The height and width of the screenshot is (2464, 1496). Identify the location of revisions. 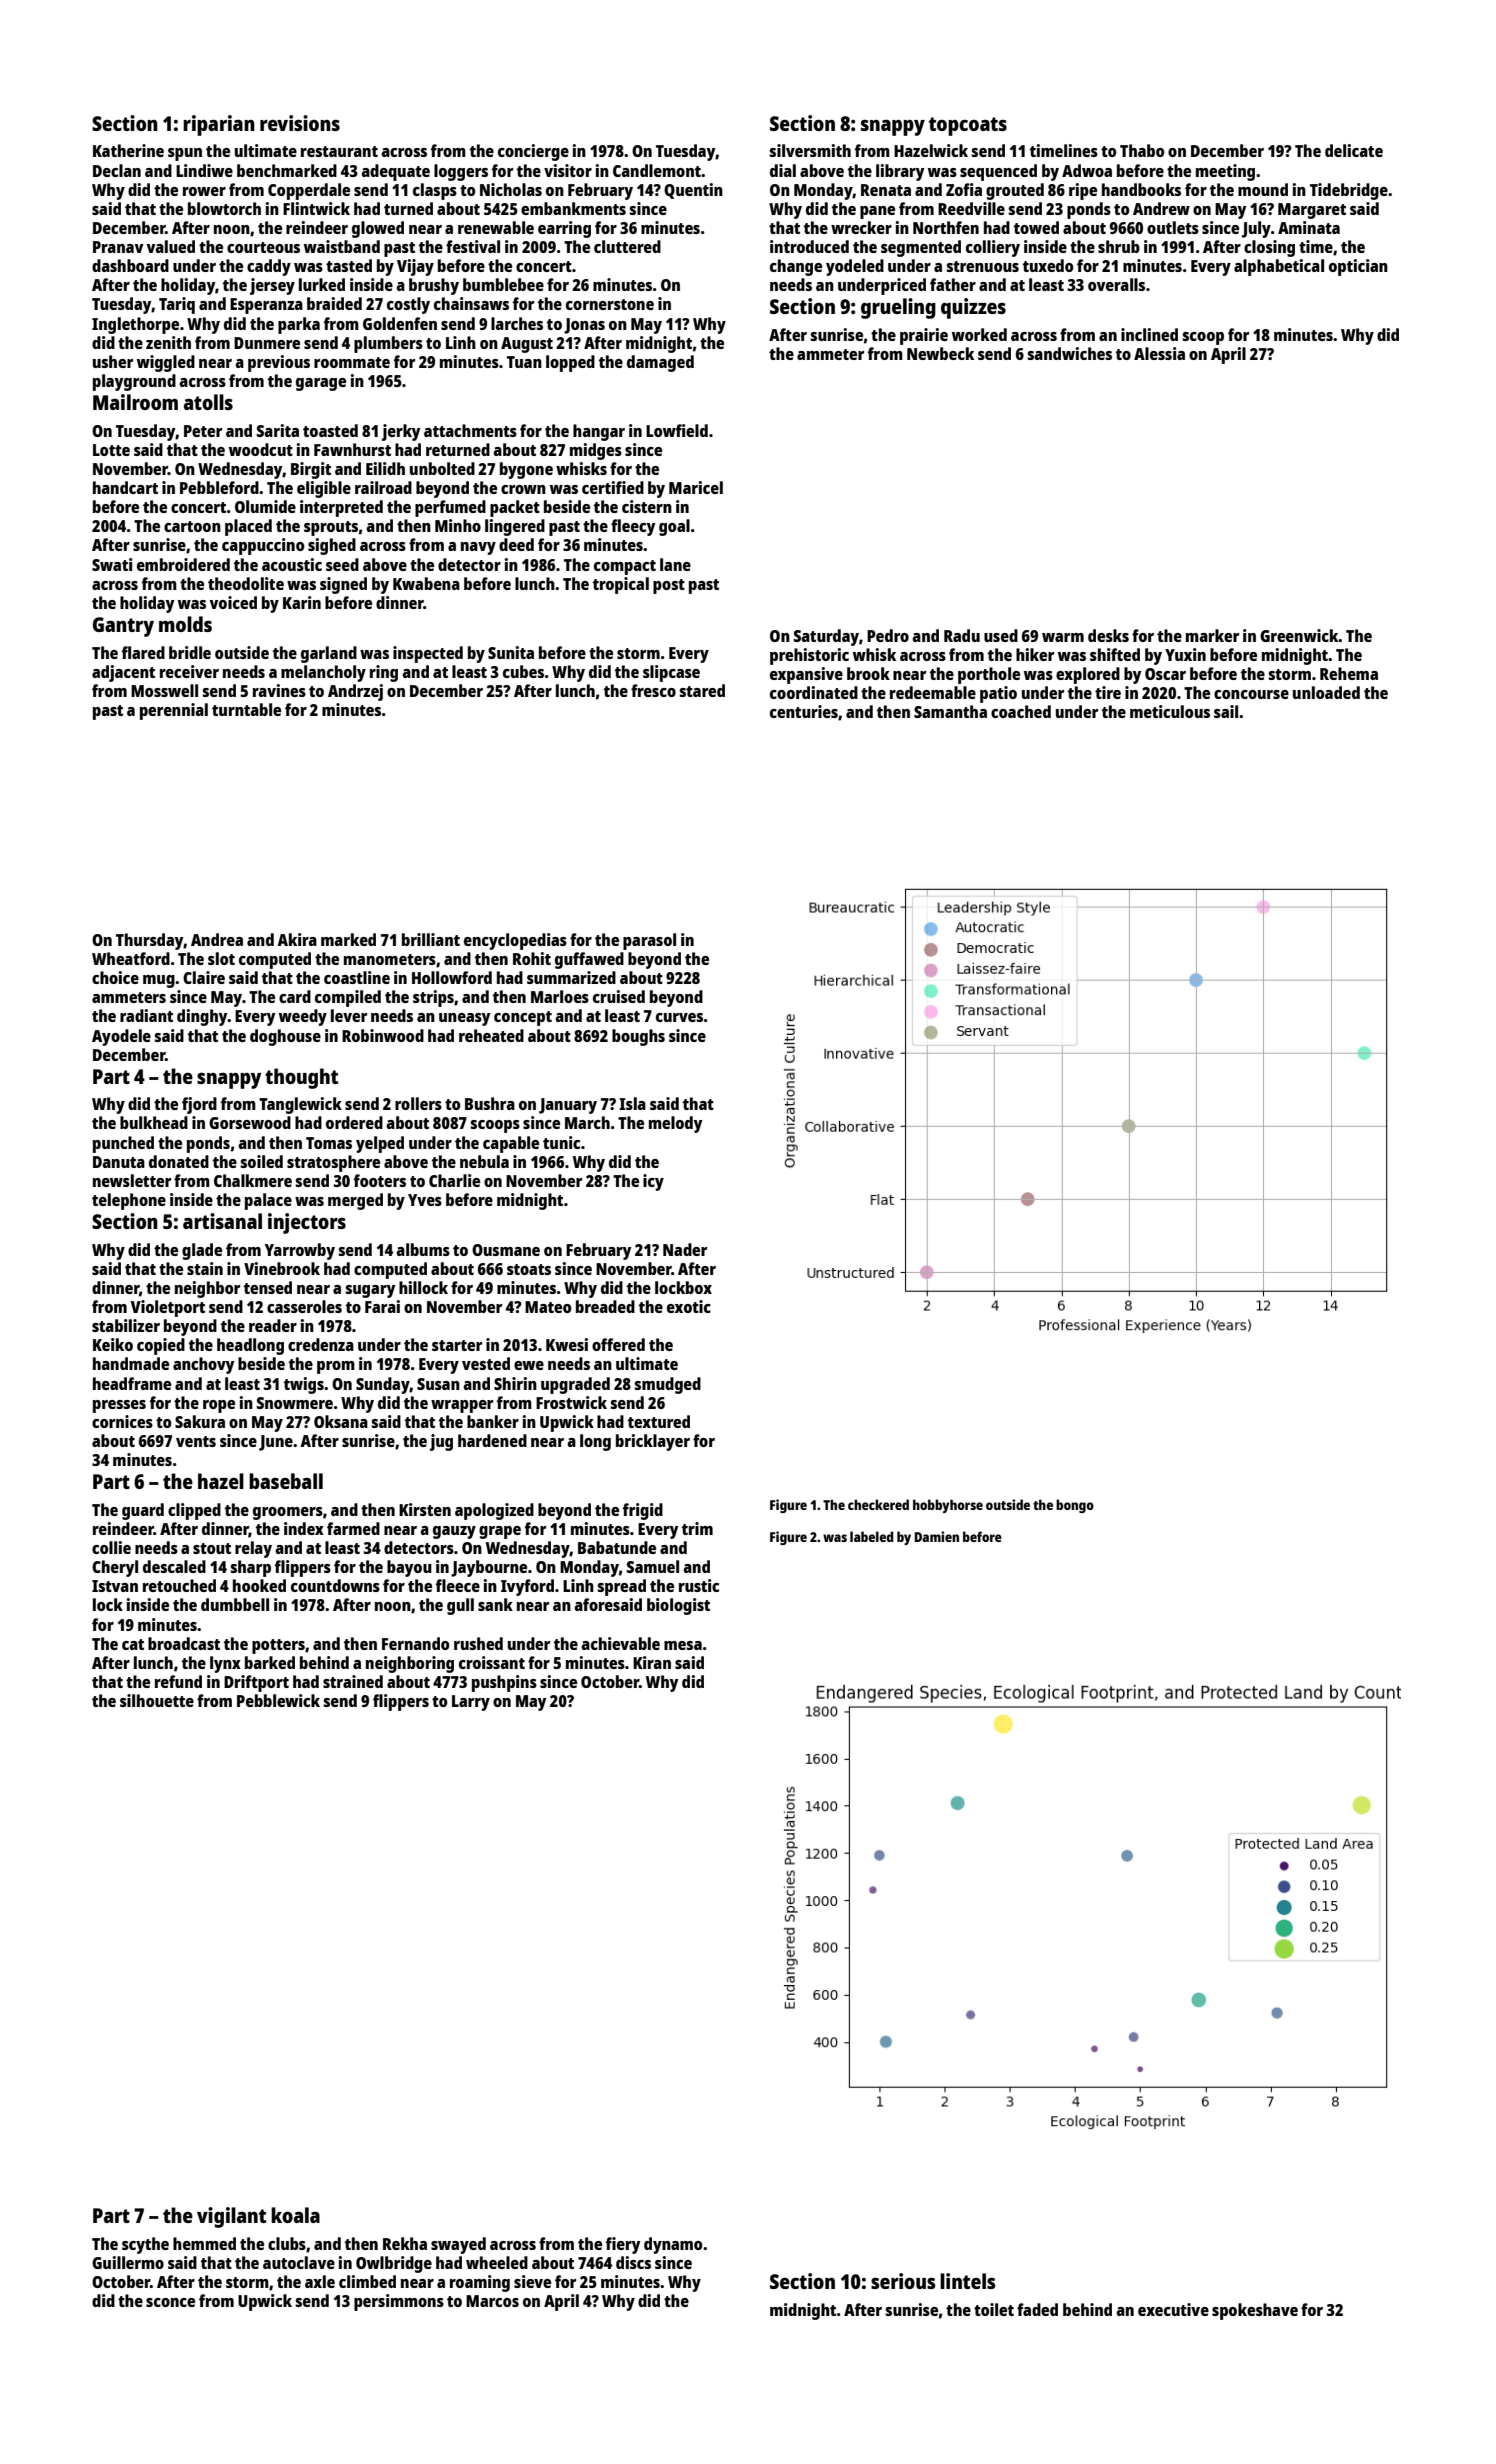
(300, 123).
